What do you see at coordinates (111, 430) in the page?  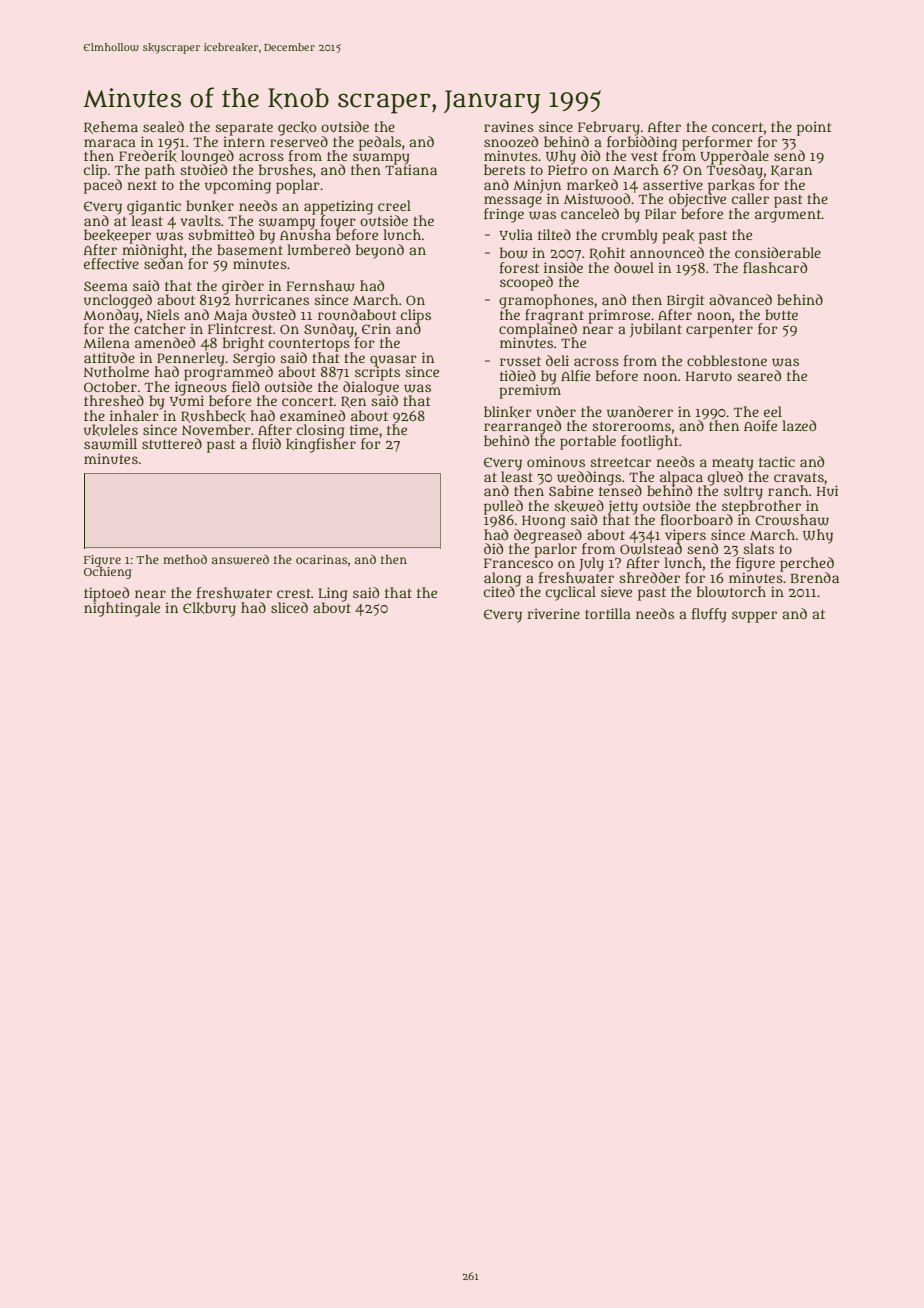 I see `ukuleles` at bounding box center [111, 430].
